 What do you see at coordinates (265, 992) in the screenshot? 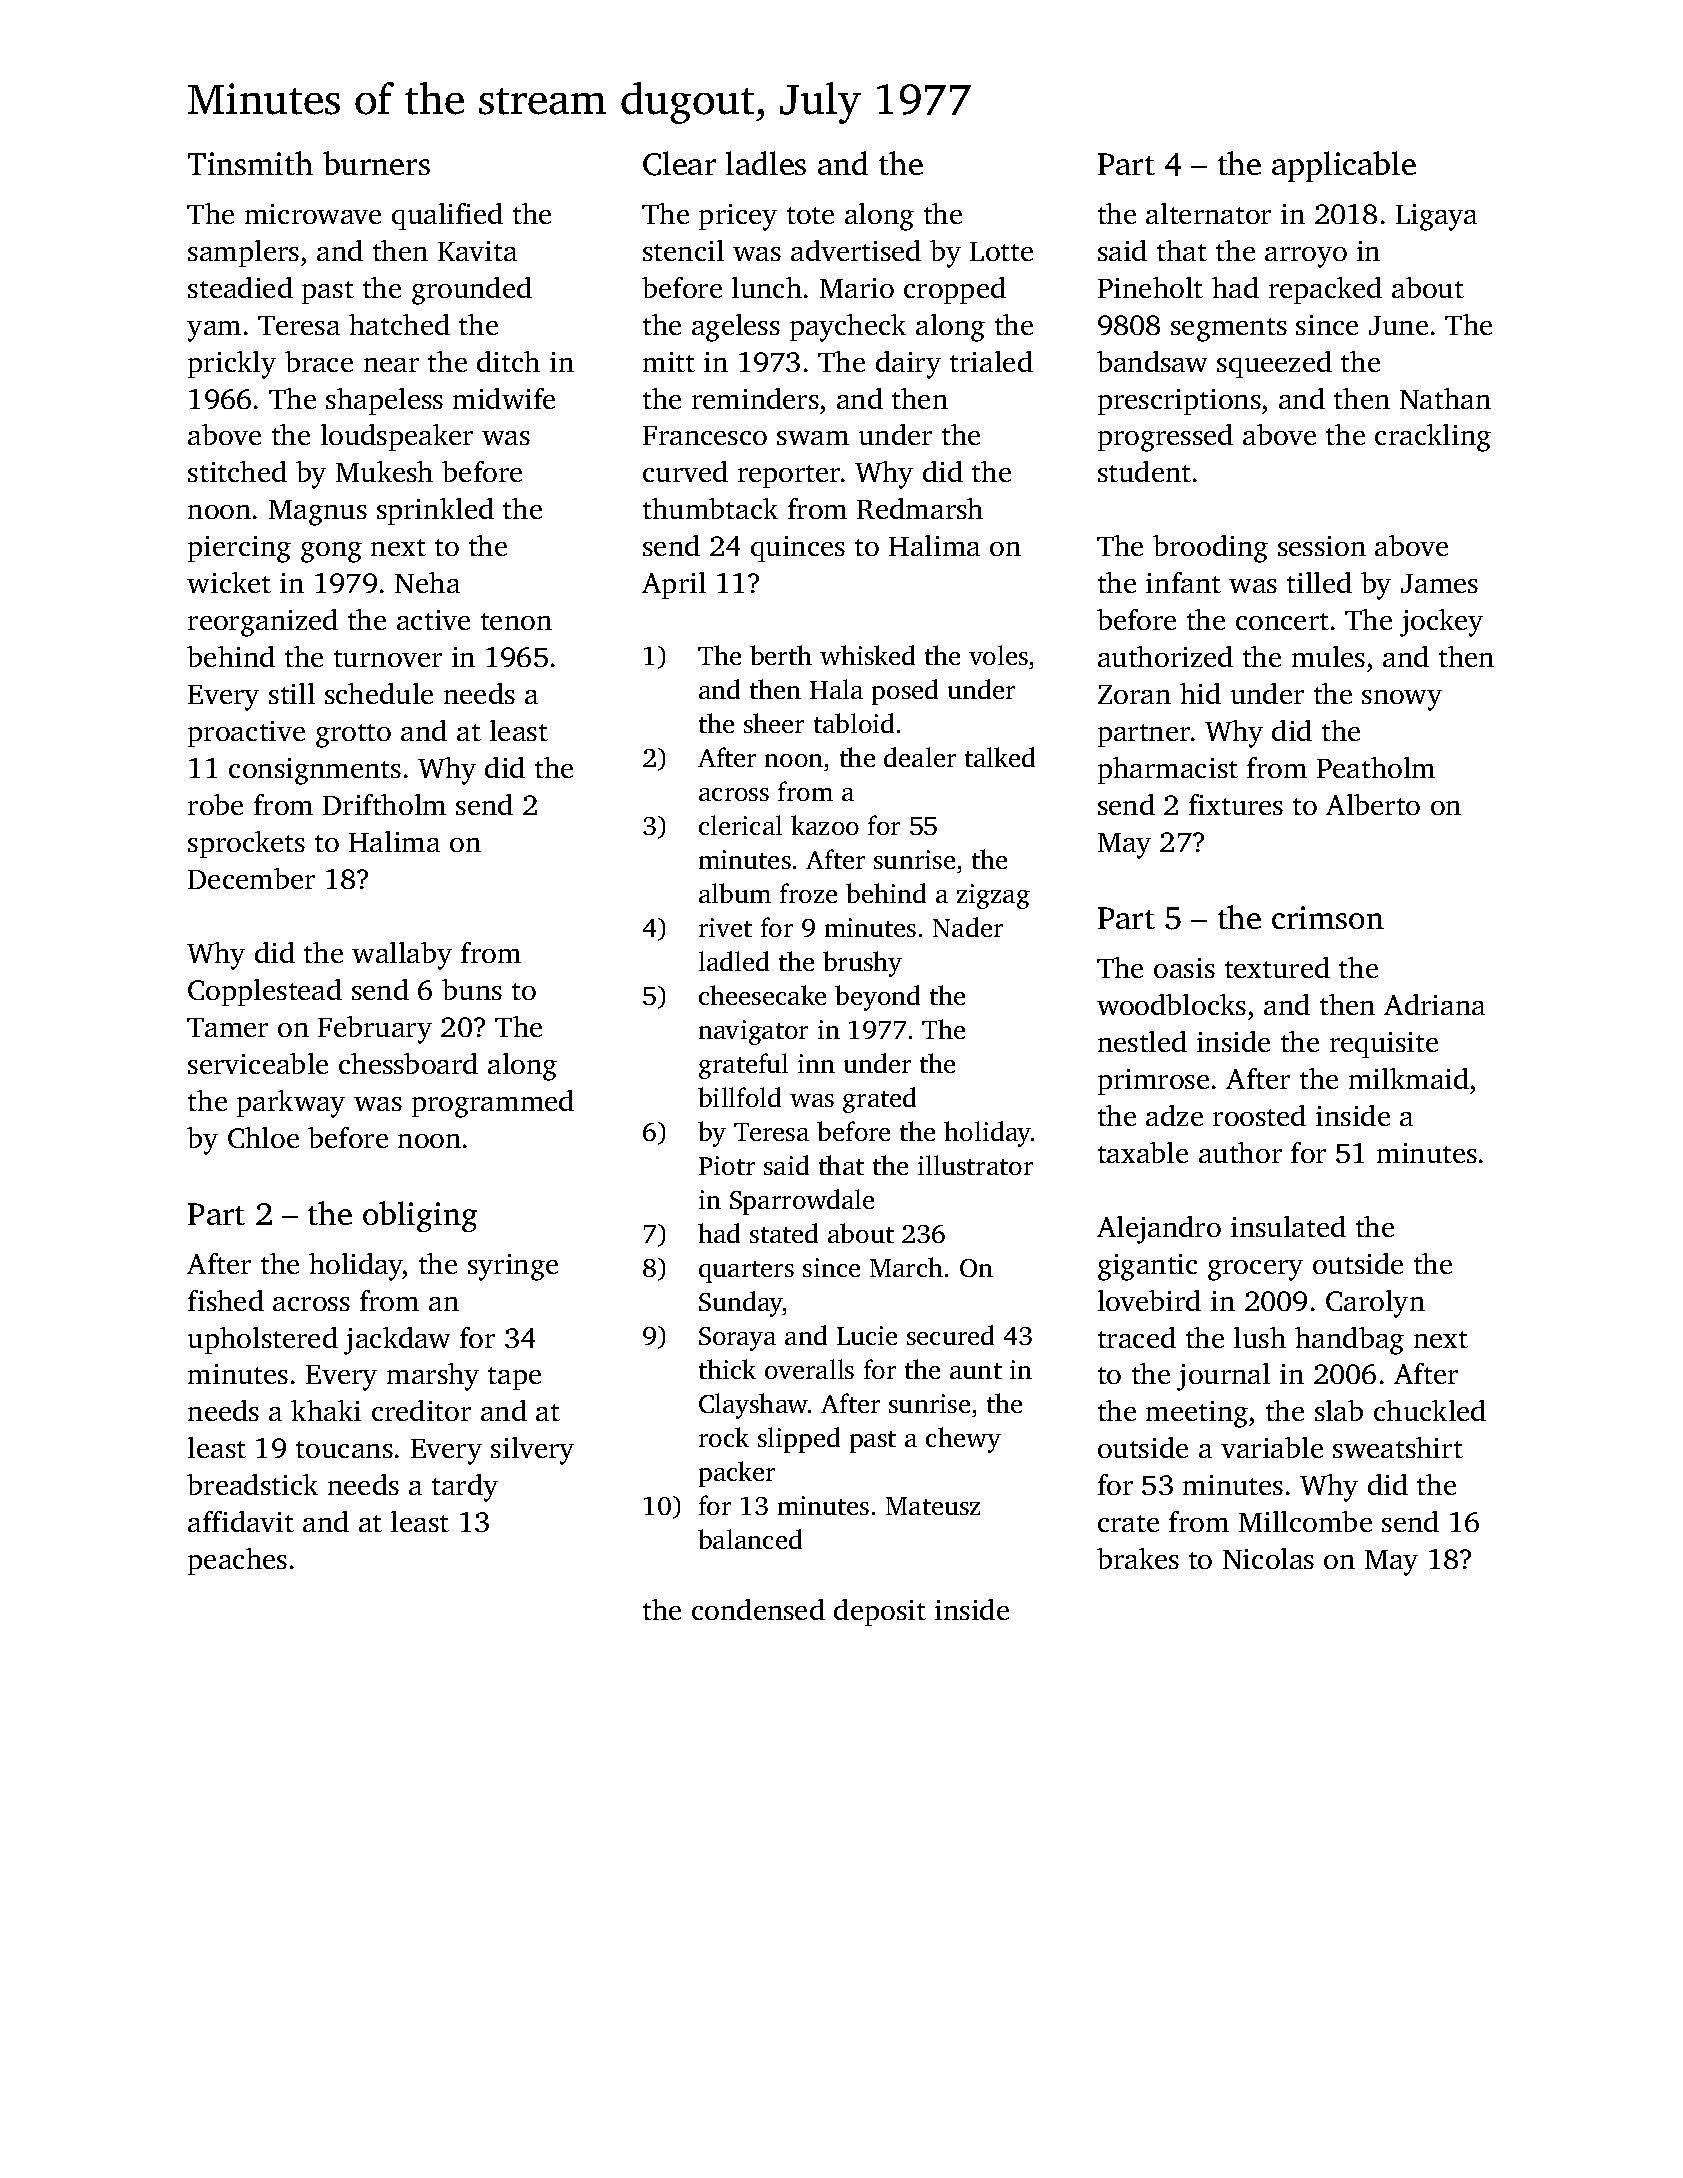
I see `Copplestead` at bounding box center [265, 992].
